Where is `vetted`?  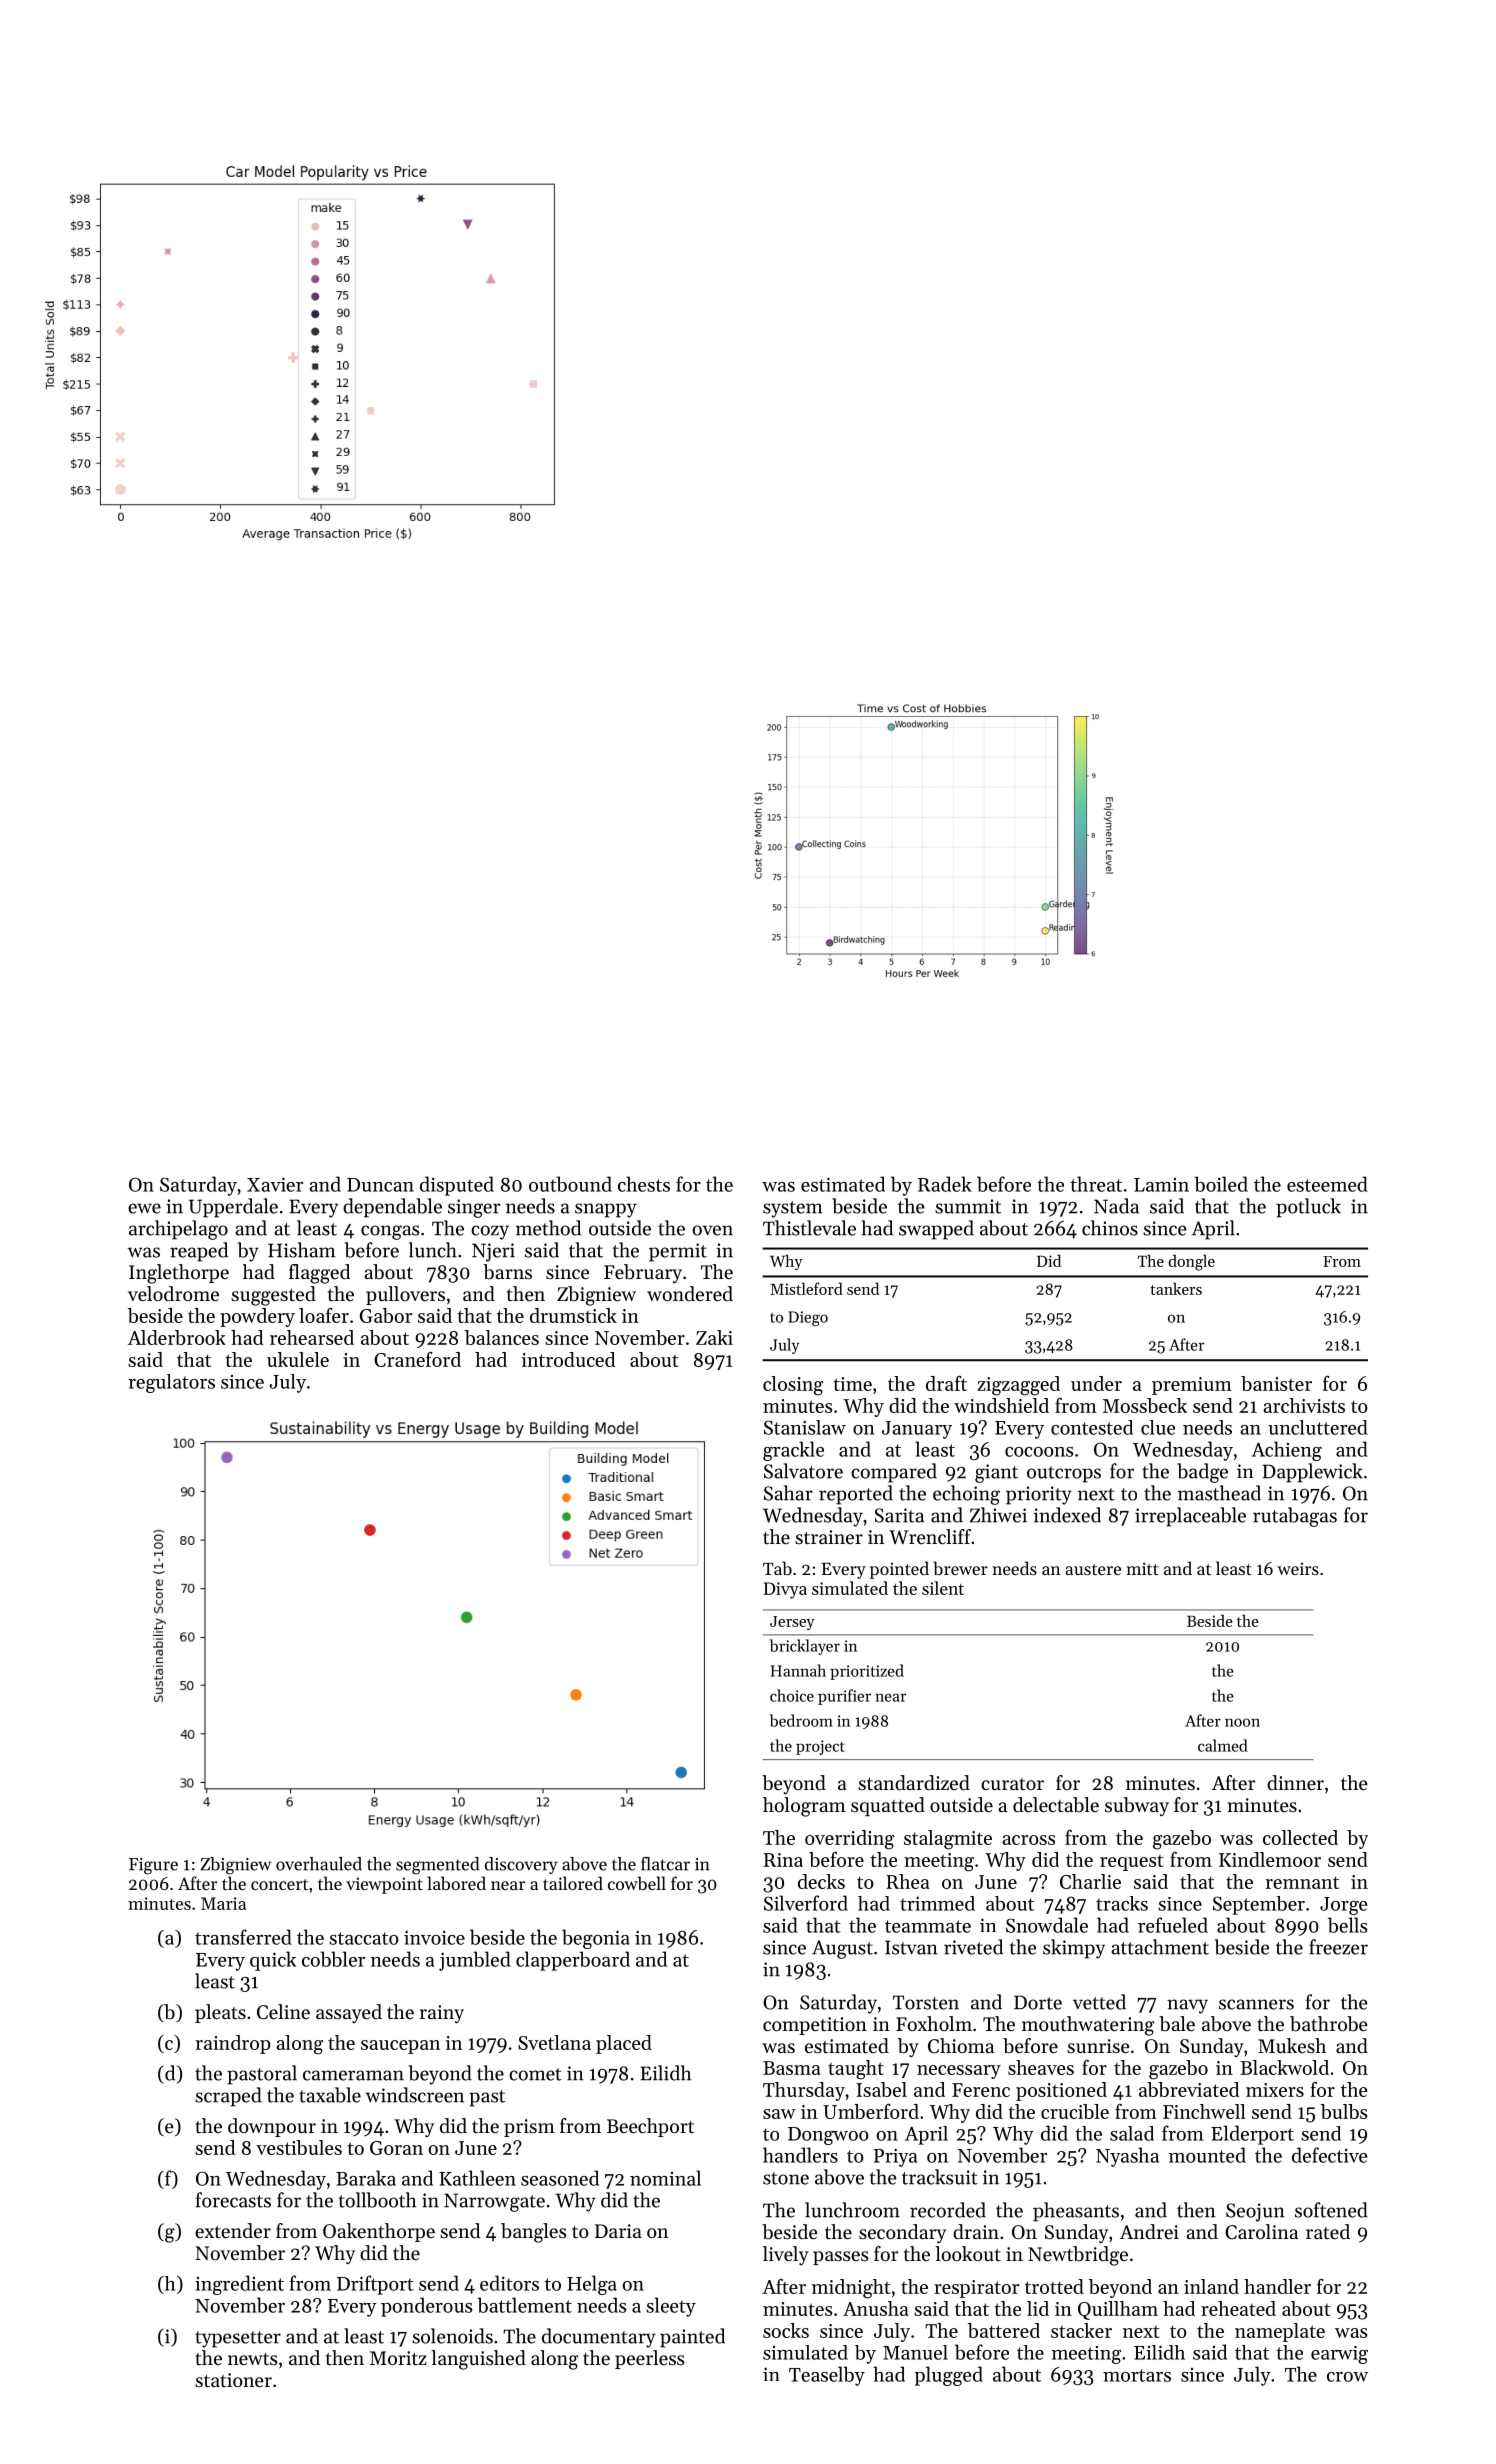
vetted is located at coordinates (1099, 2002).
